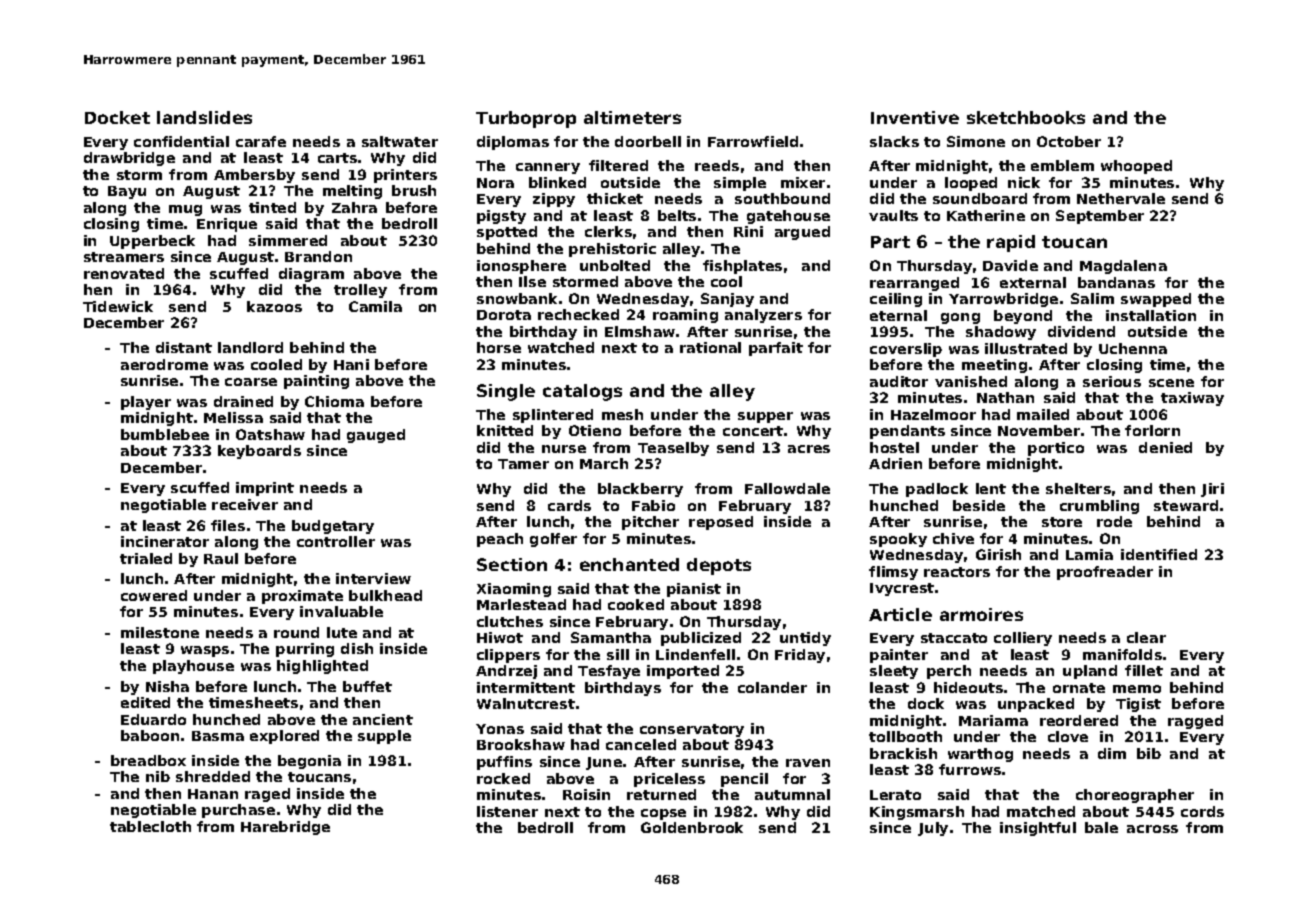 The height and width of the page is (924, 1308). What do you see at coordinates (288, 240) in the page?
I see `simmered` at bounding box center [288, 240].
